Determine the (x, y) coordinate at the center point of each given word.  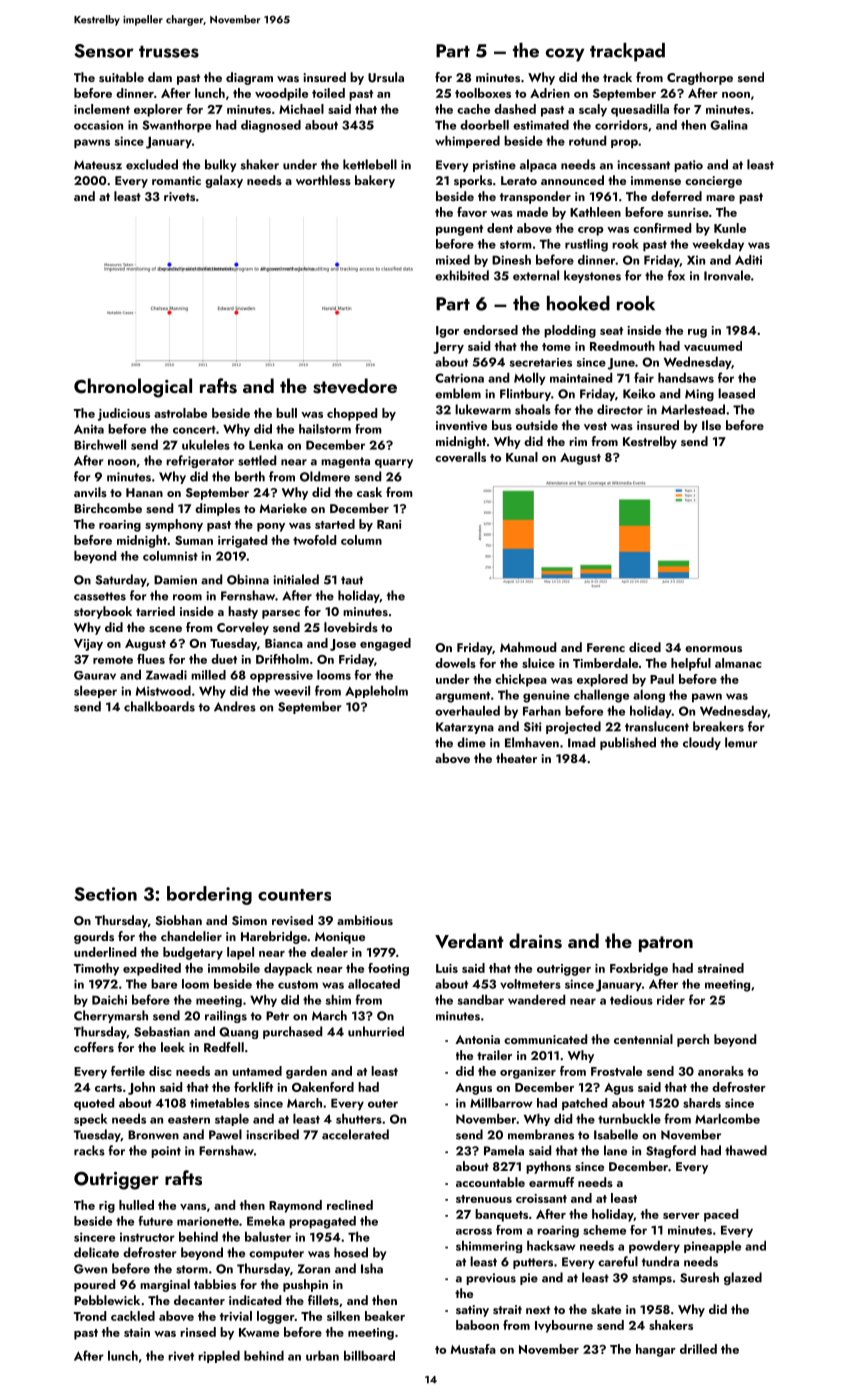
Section (105, 894)
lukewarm (483, 409)
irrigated (242, 541)
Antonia (477, 1039)
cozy (565, 55)
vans (193, 1207)
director (620, 409)
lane (615, 1150)
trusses (169, 52)
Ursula (386, 77)
